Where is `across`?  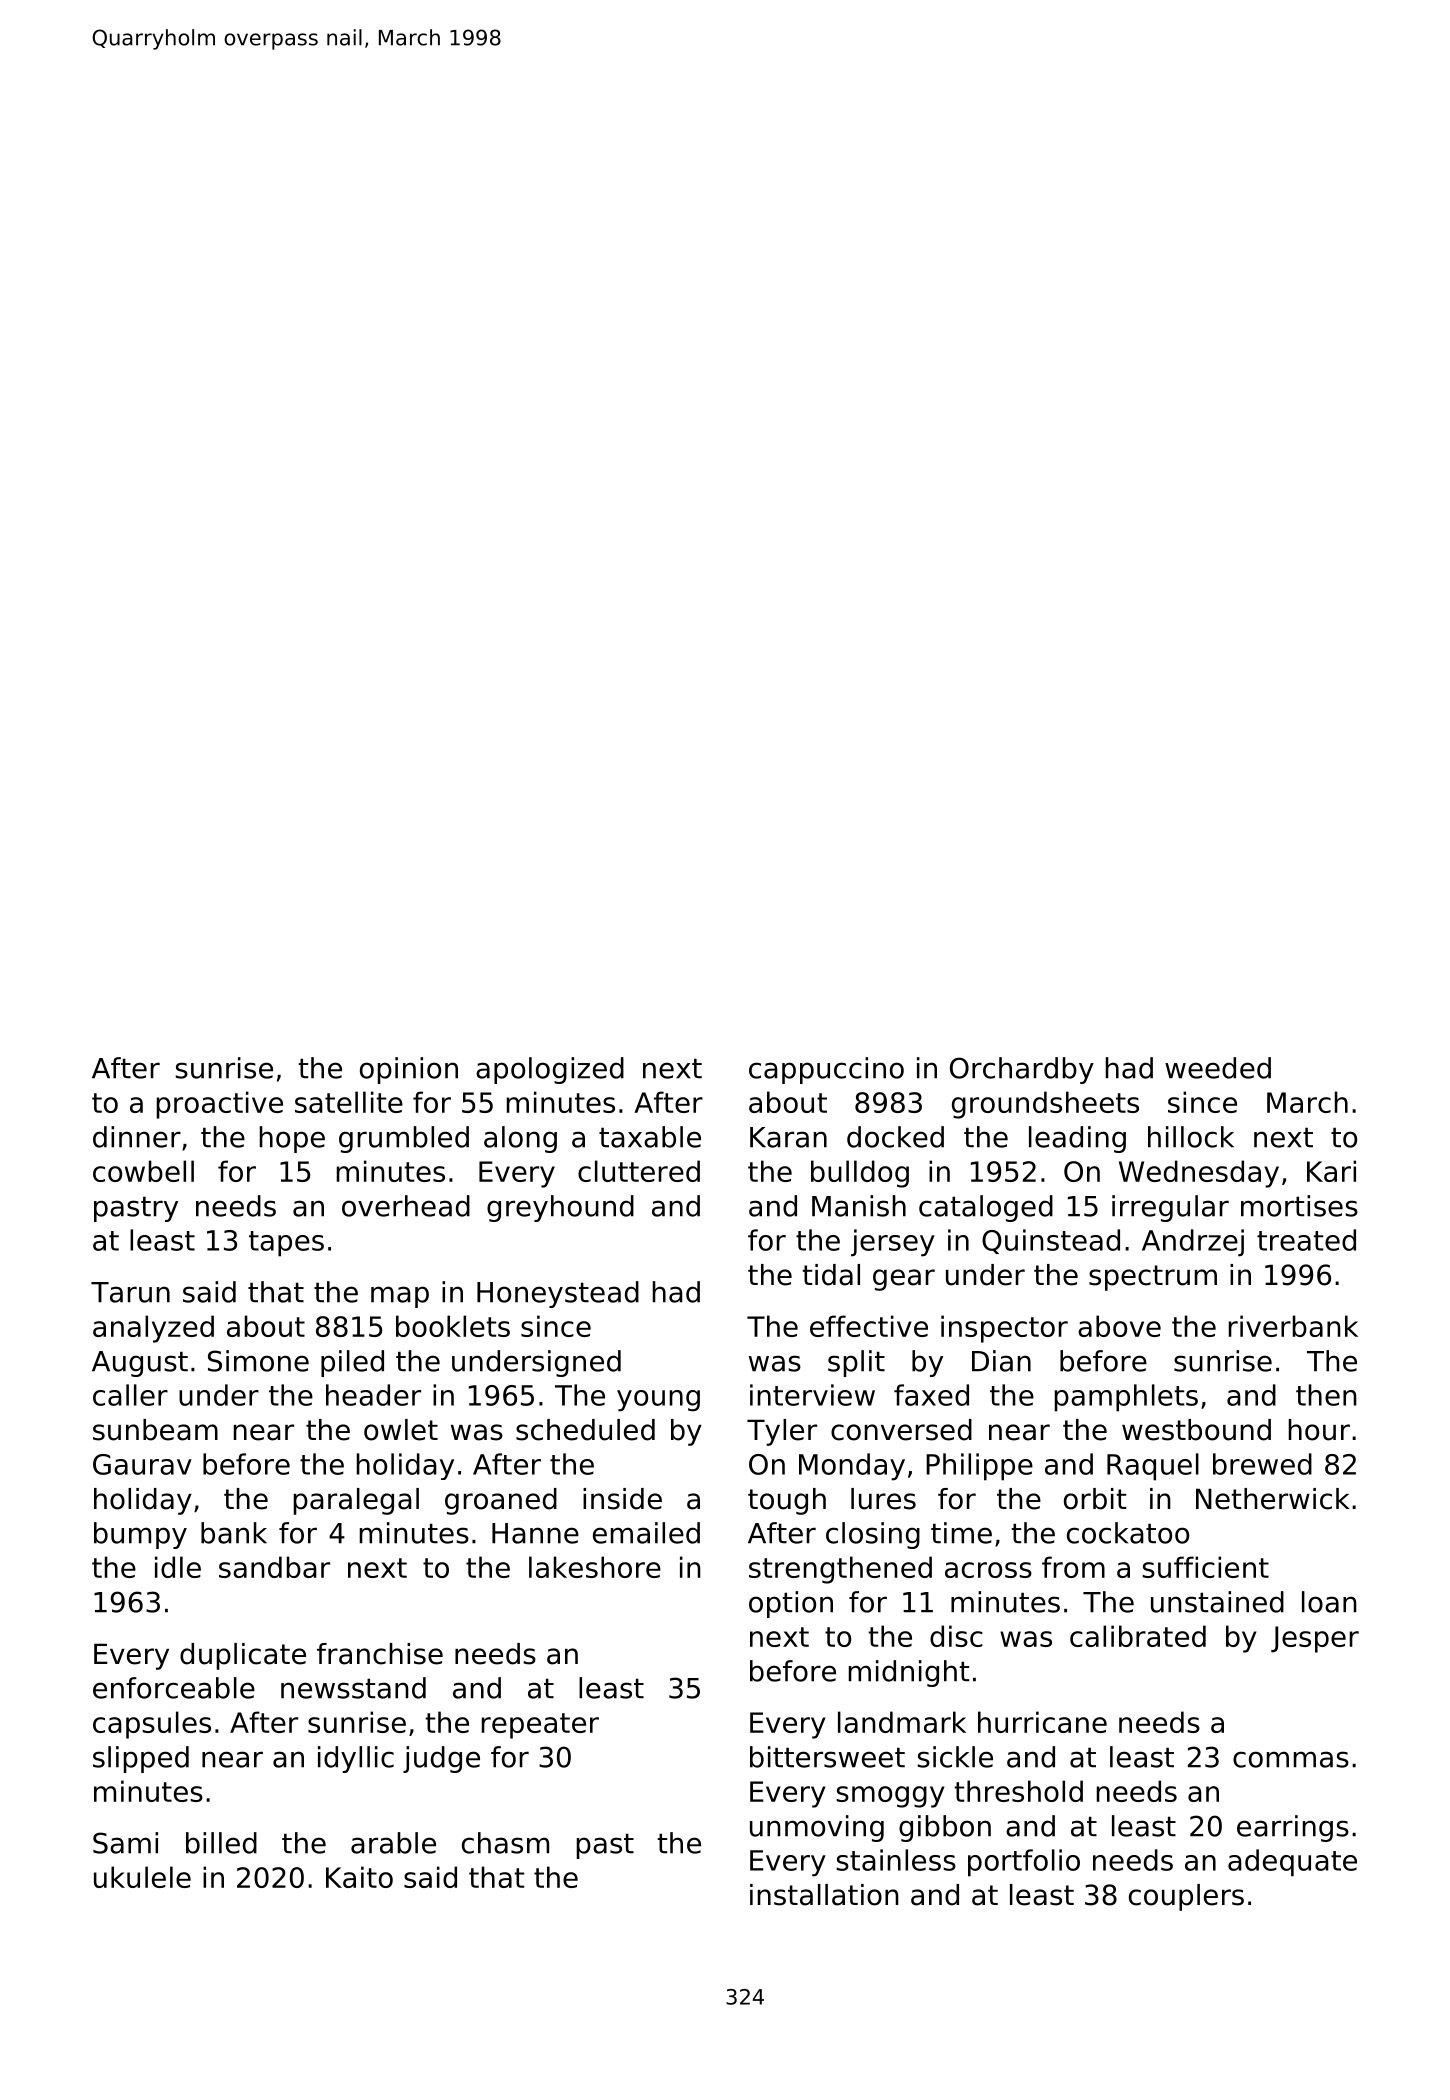 across is located at coordinates (988, 1570).
